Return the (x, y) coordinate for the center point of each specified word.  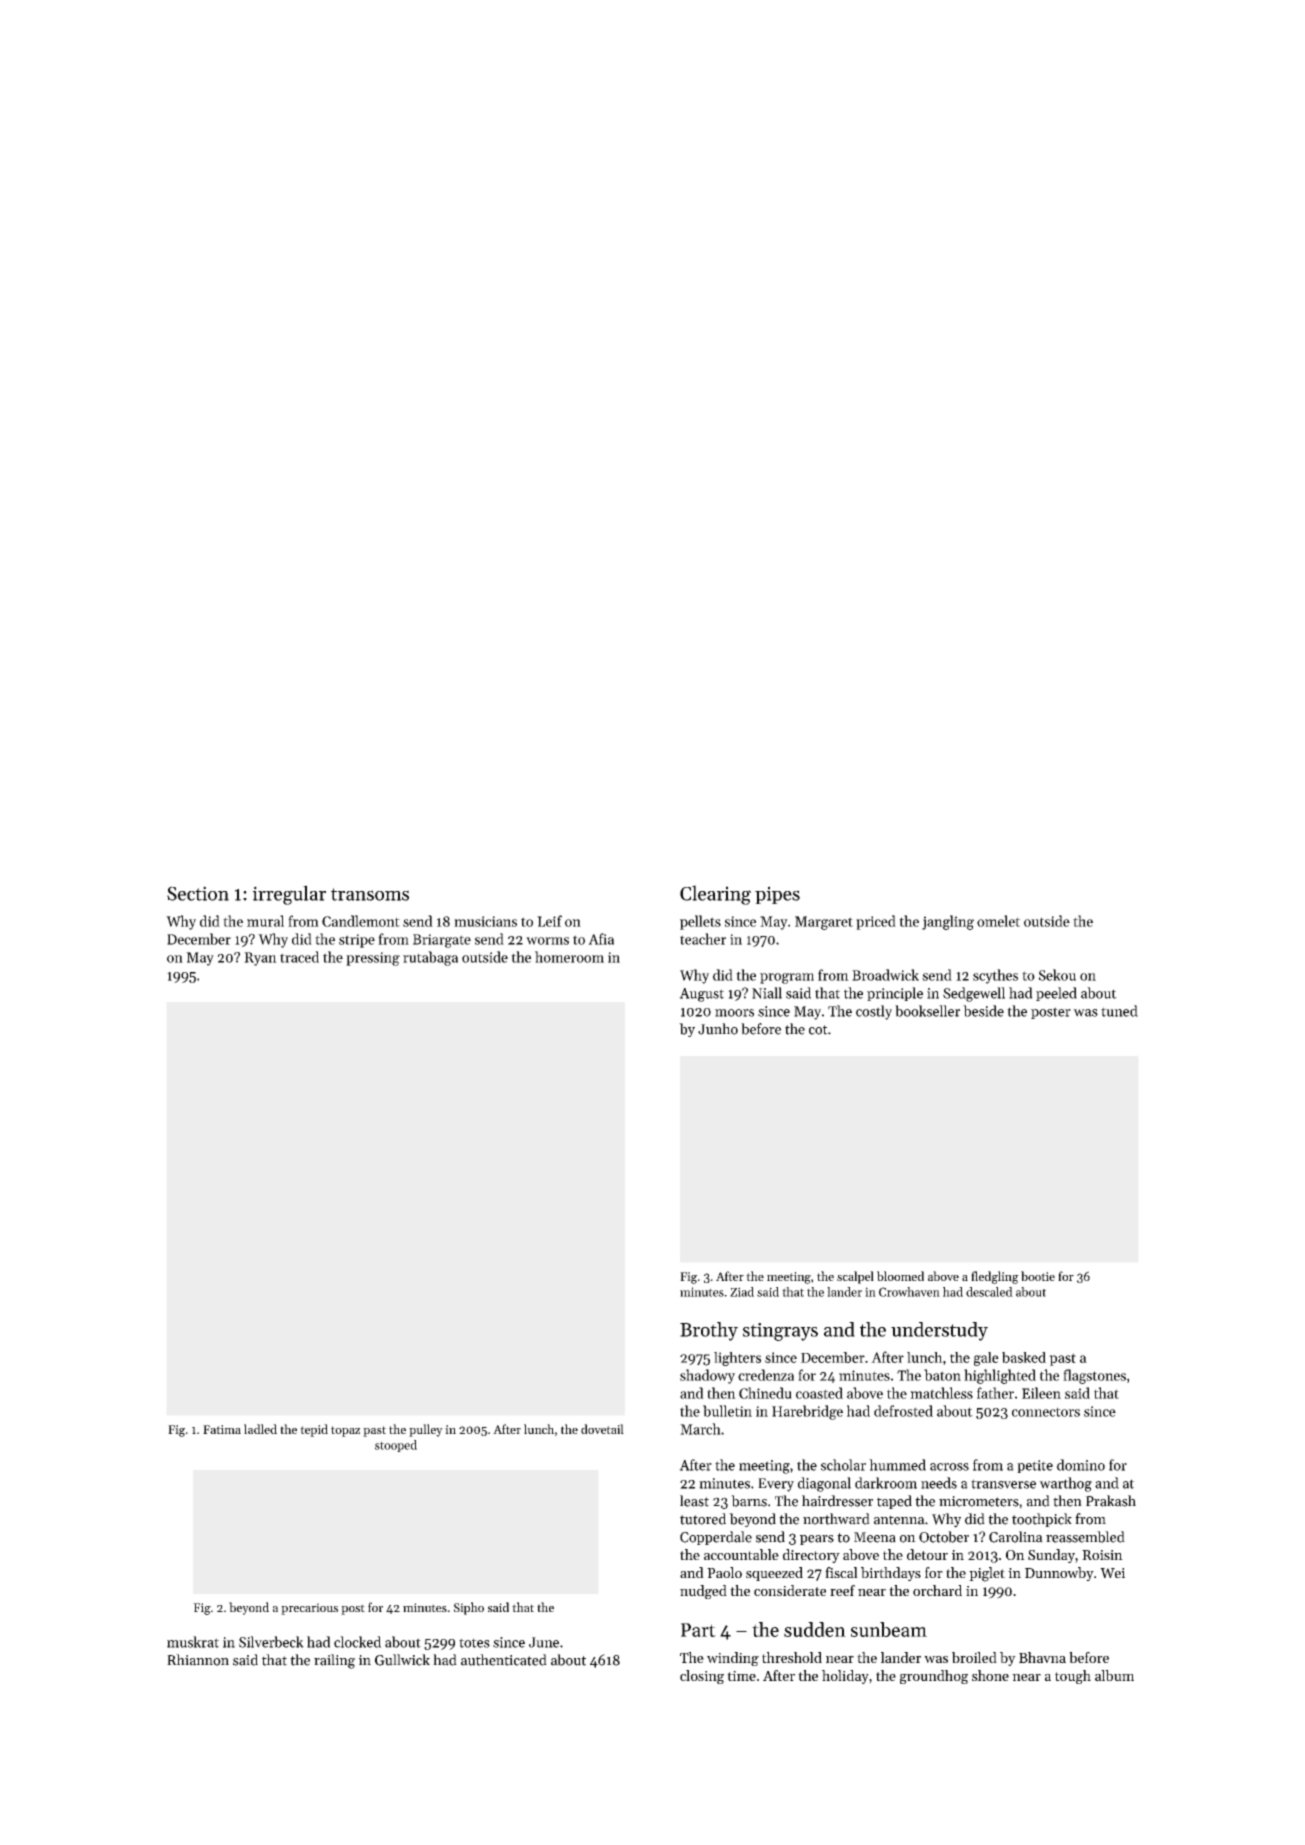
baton (942, 1375)
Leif (549, 921)
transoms (370, 894)
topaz (345, 1431)
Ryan (260, 959)
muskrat (193, 1642)
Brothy (709, 1331)
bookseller (927, 1011)
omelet (998, 921)
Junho (718, 1029)
